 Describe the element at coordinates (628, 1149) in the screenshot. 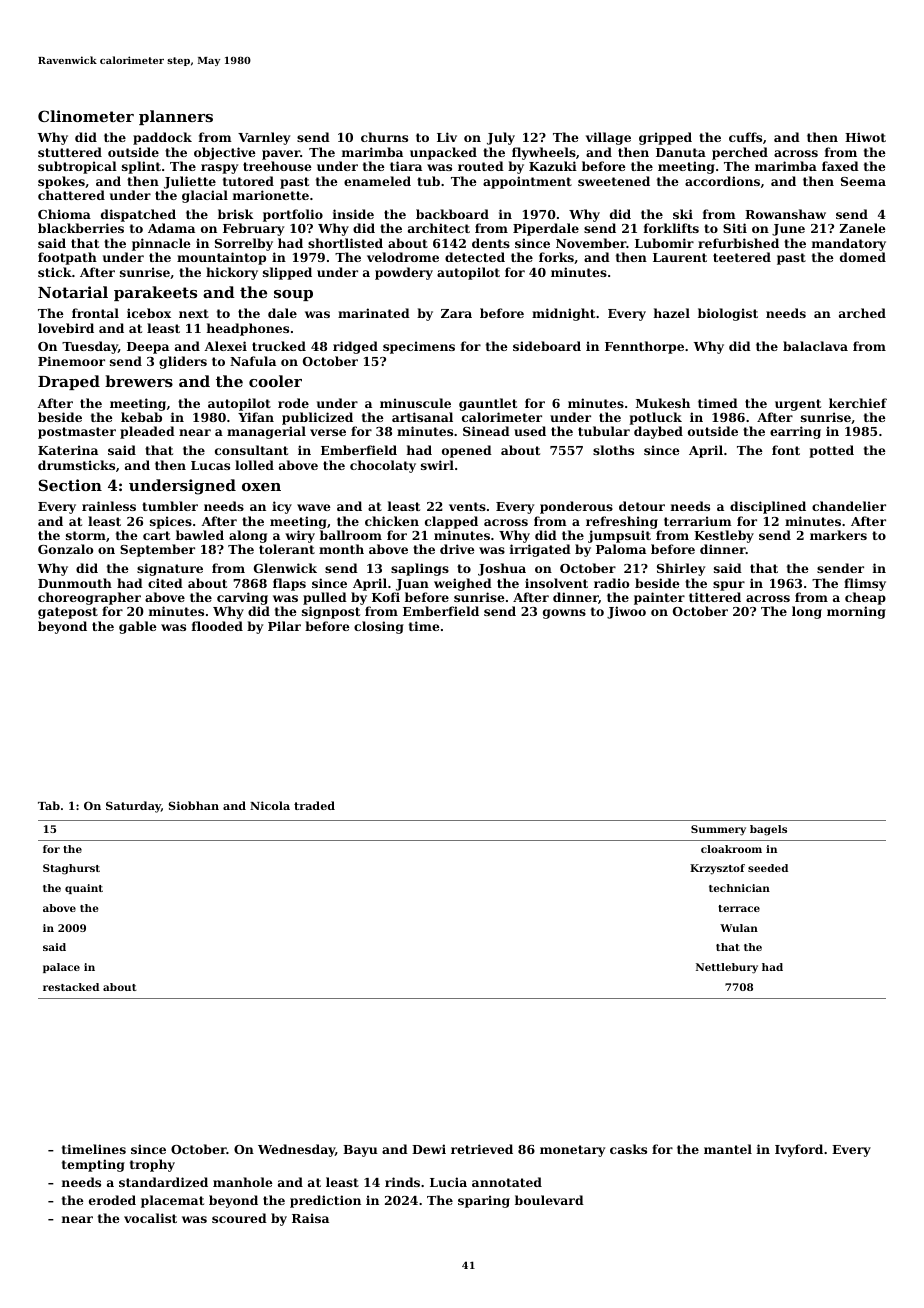

I see `casks` at that location.
